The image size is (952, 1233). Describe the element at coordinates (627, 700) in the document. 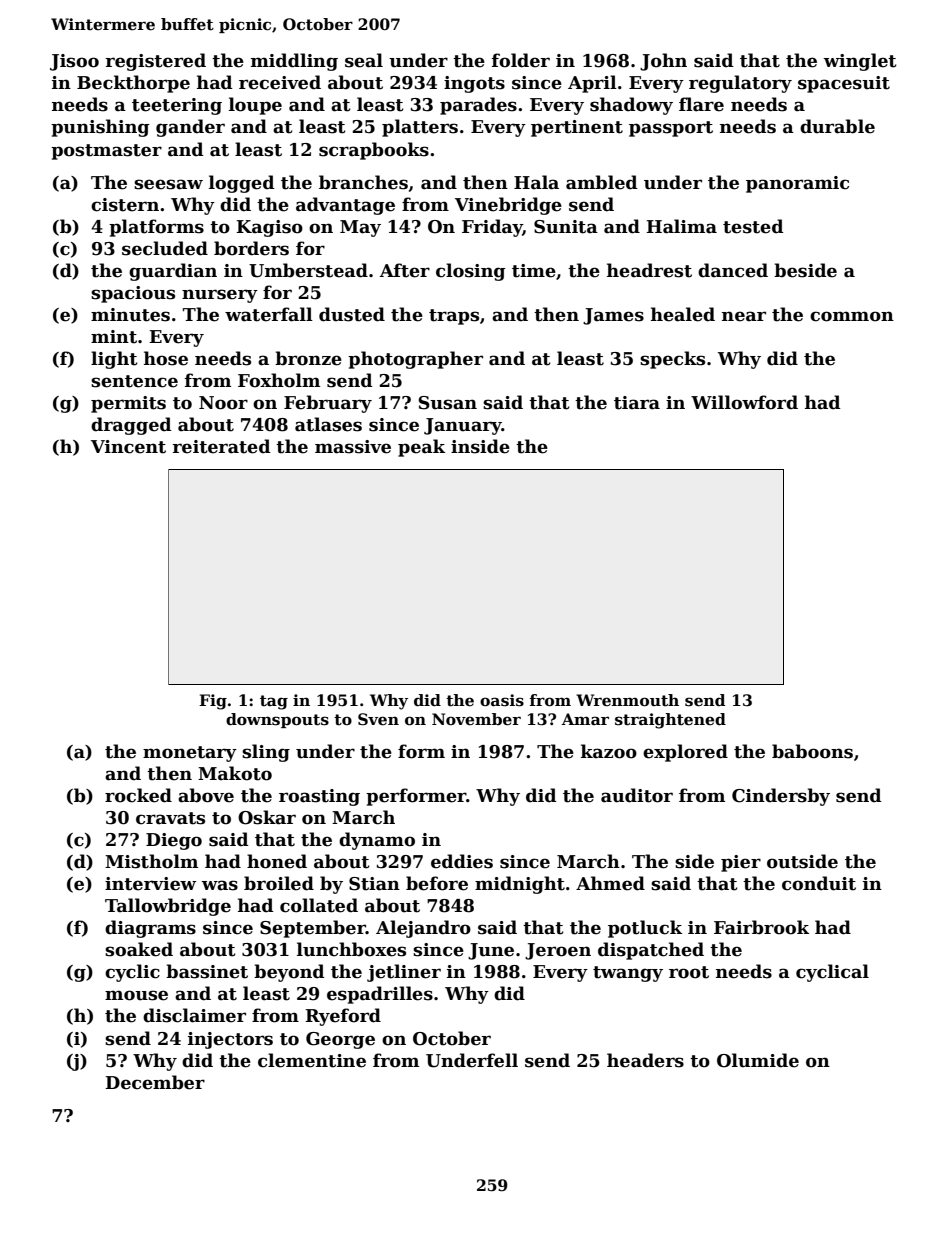

I see `Wrenmouth` at that location.
